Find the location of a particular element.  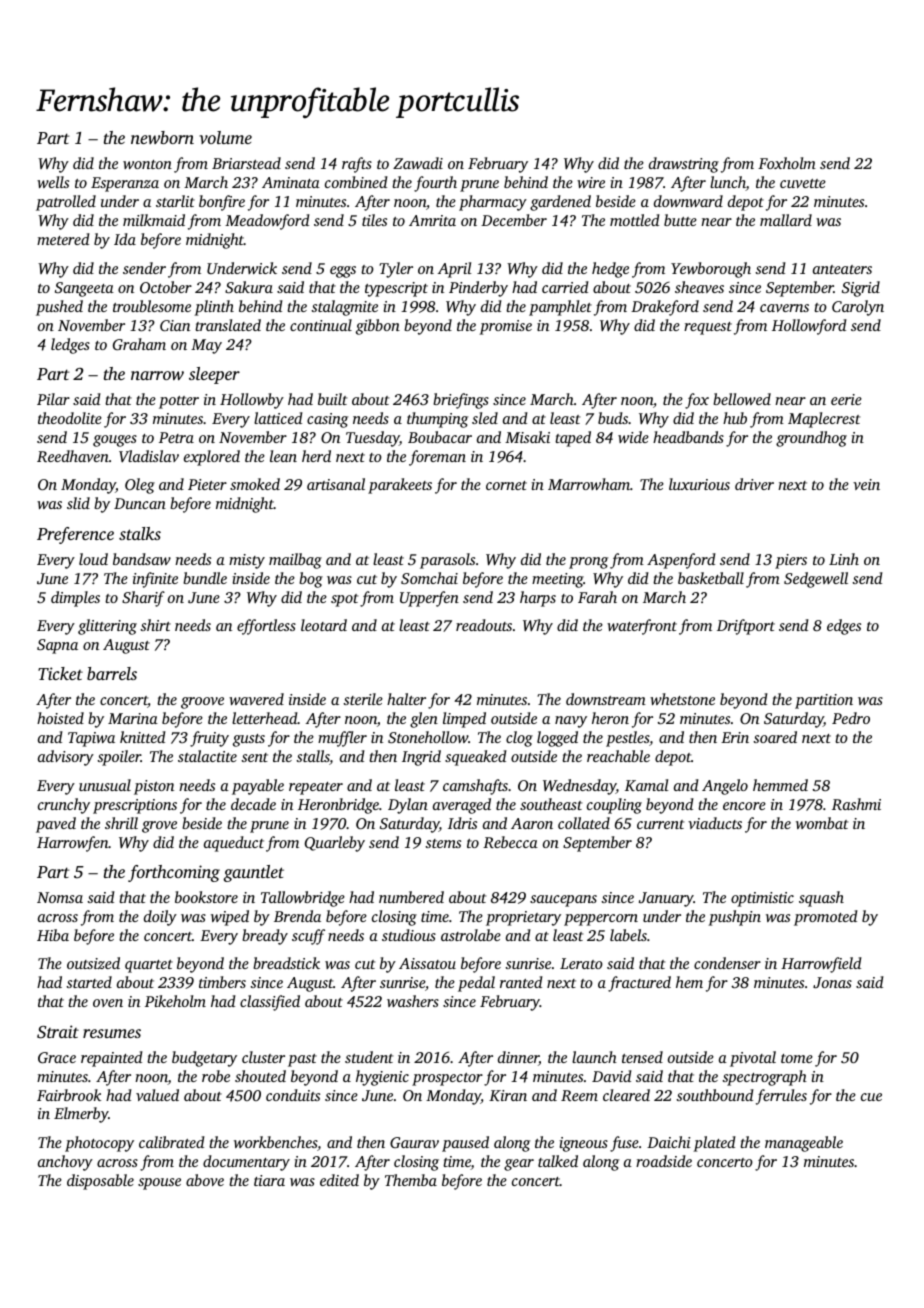

spouse is located at coordinates (159, 1184).
